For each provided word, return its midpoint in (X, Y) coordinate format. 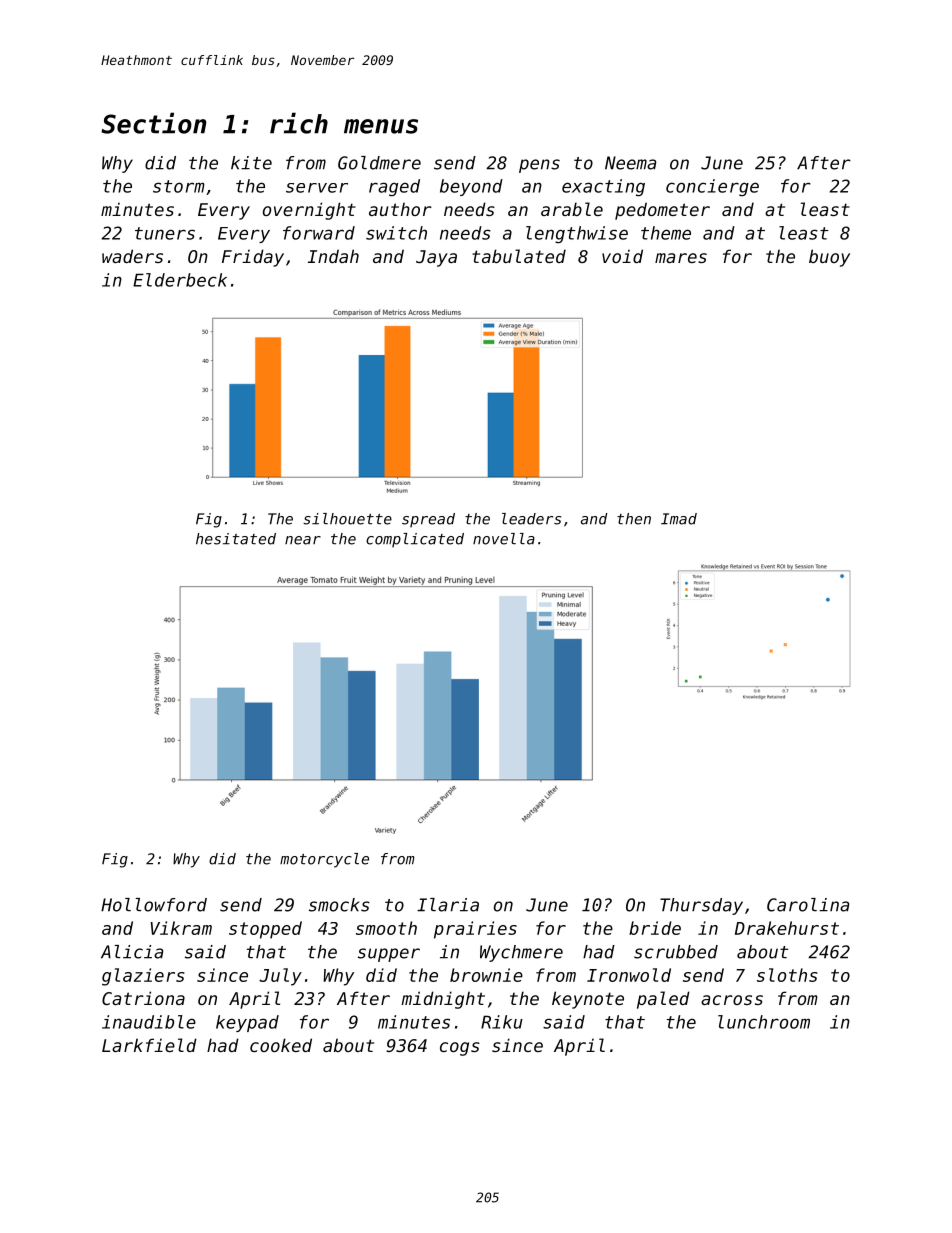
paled (663, 1000)
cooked (281, 1045)
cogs (460, 1049)
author (400, 209)
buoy (829, 258)
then (634, 519)
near (303, 540)
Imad (679, 519)
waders (132, 256)
